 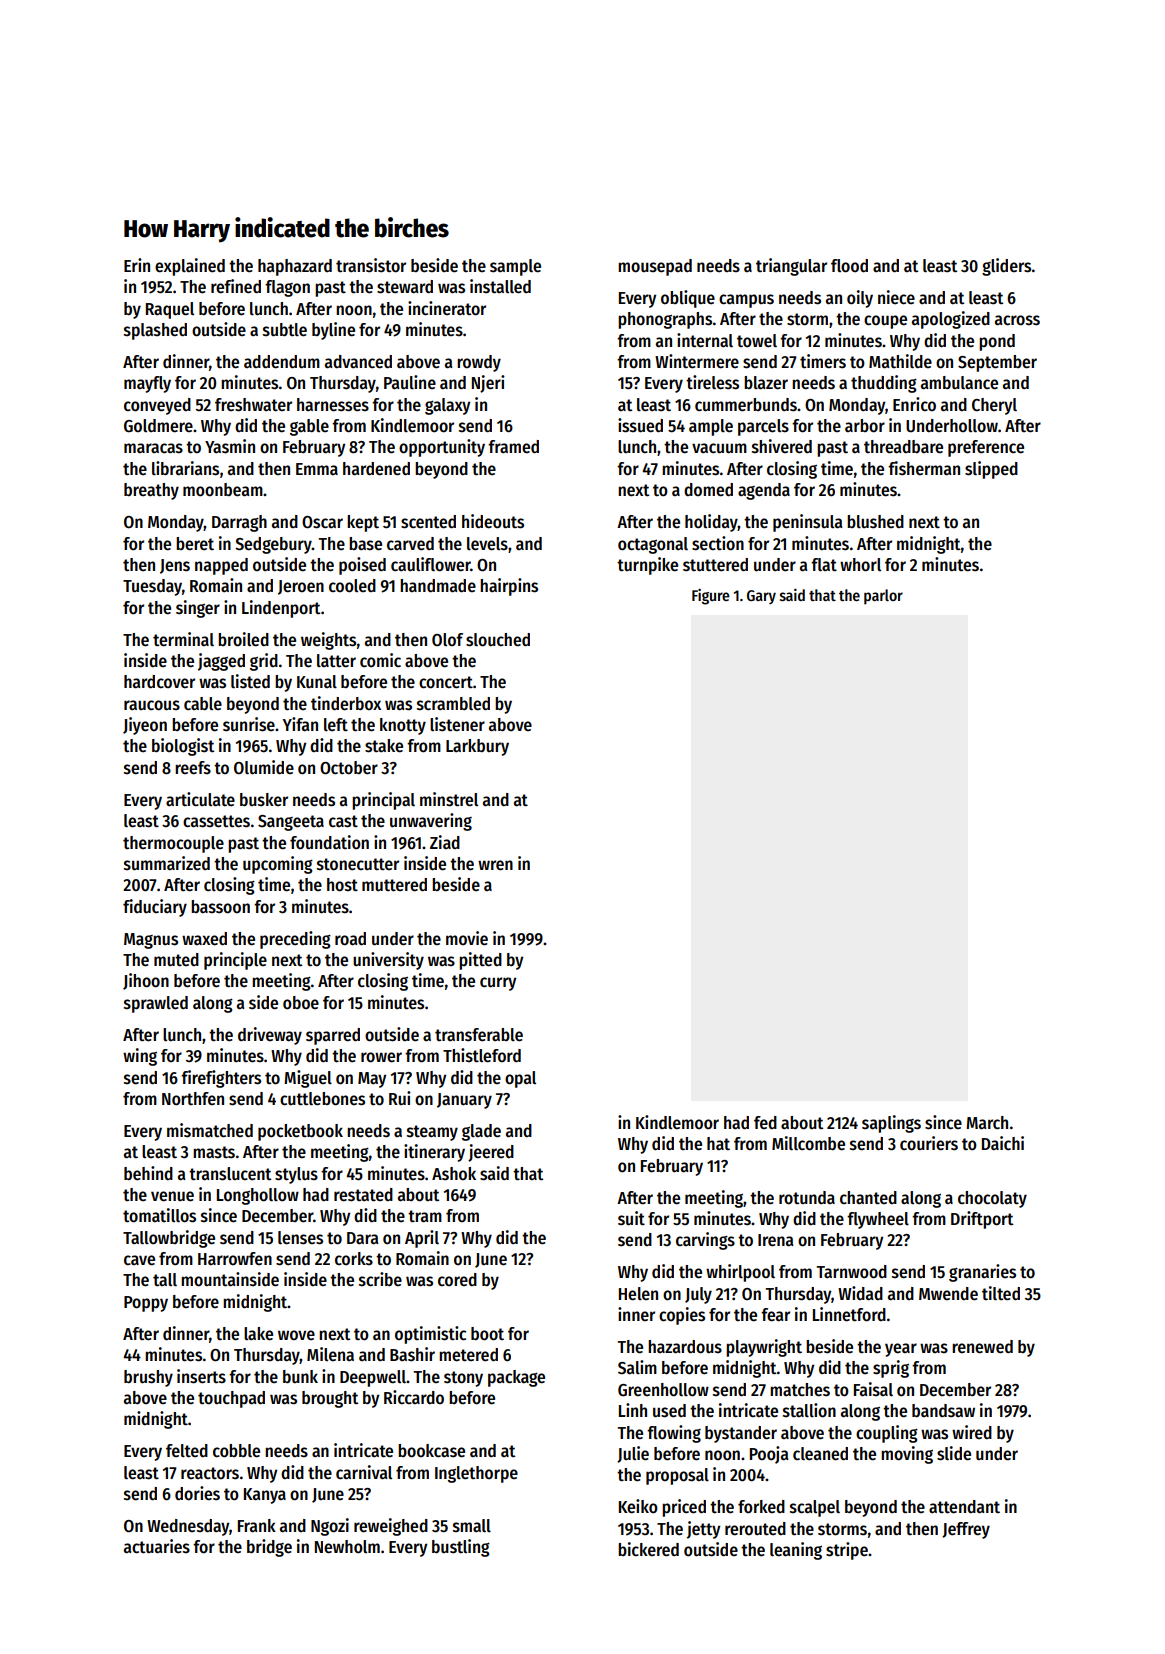 What do you see at coordinates (477, 747) in the image?
I see `Larkbury` at bounding box center [477, 747].
